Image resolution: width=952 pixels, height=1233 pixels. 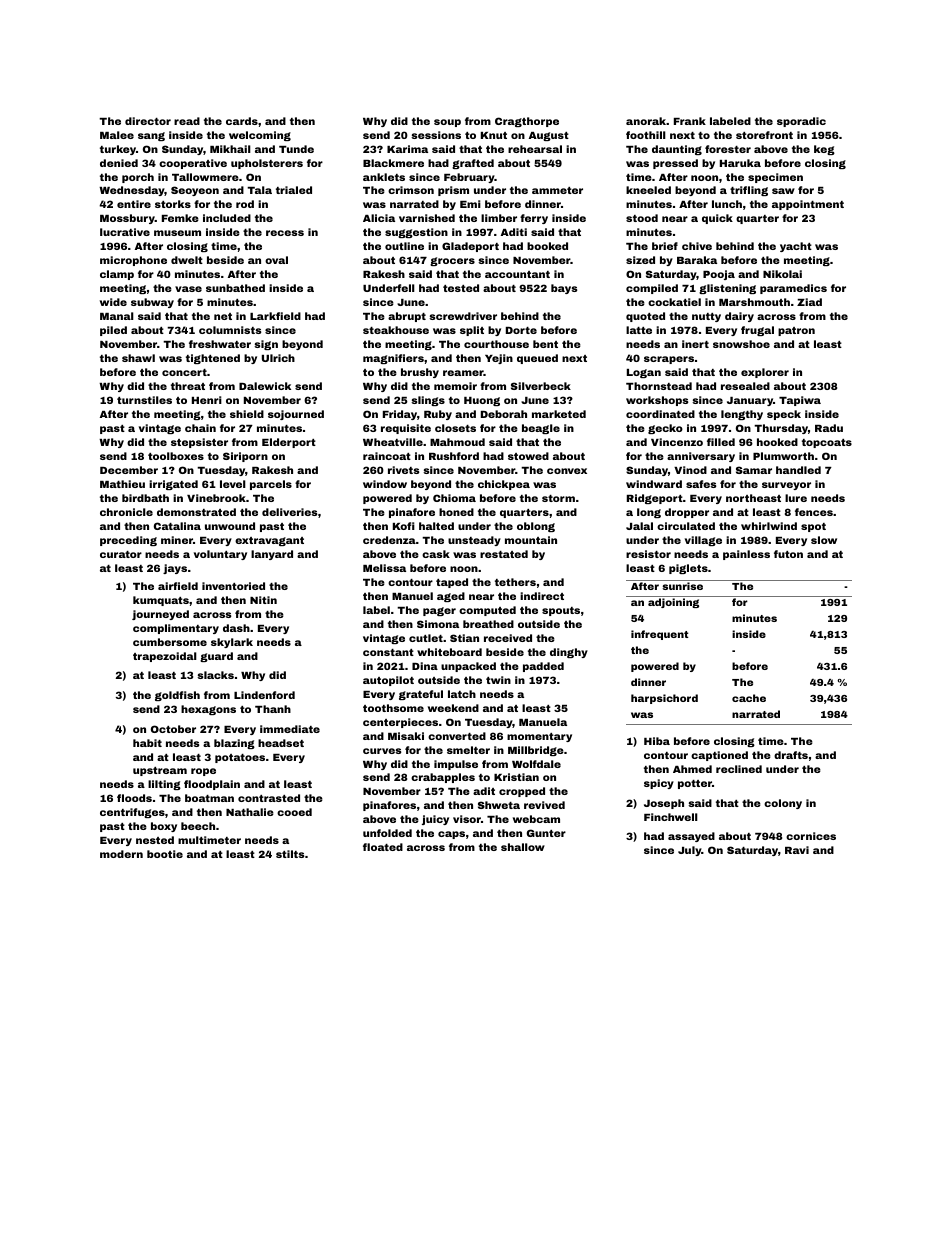 What do you see at coordinates (296, 415) in the screenshot?
I see `sojourned` at bounding box center [296, 415].
